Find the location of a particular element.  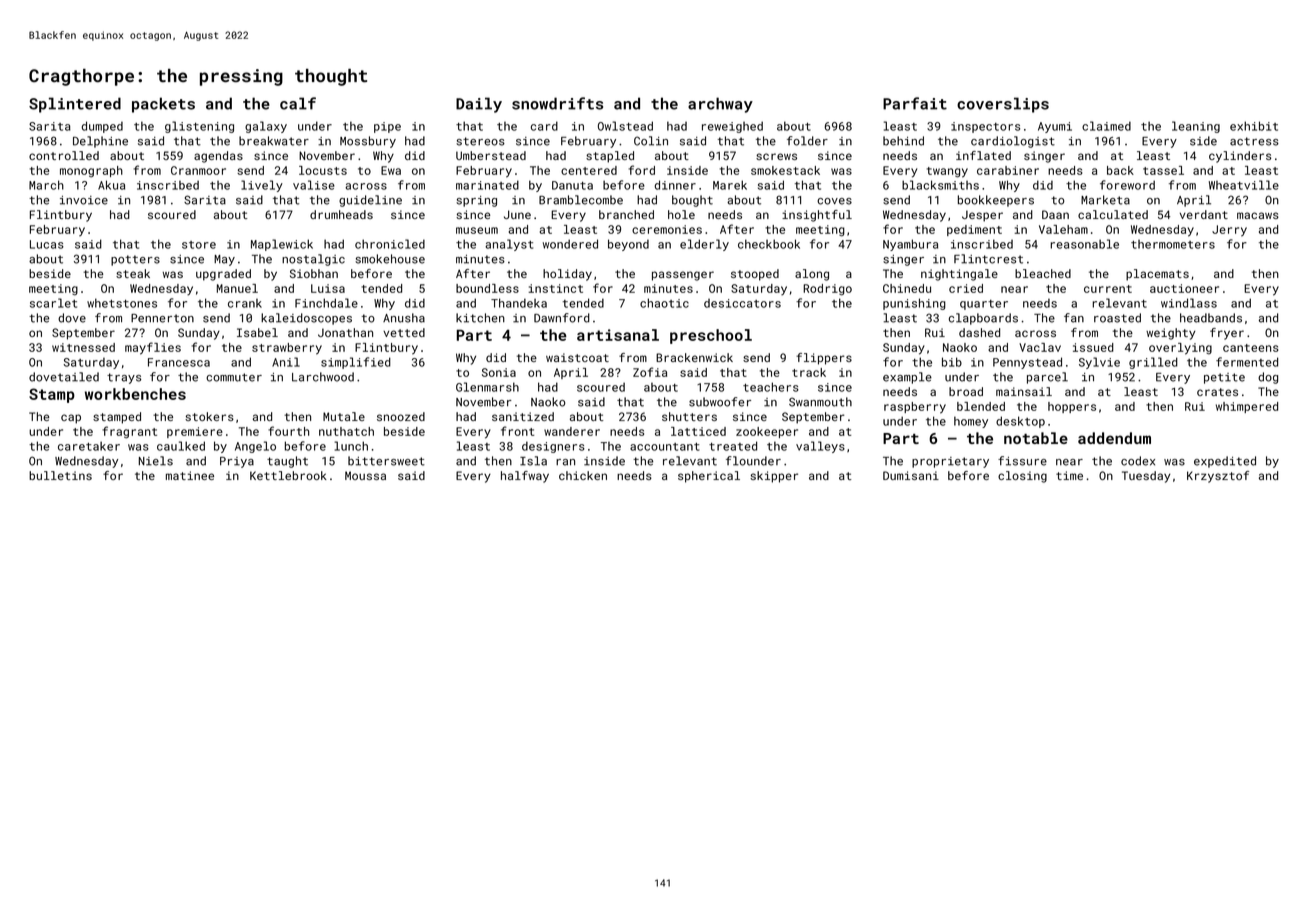

calf is located at coordinates (298, 103).
